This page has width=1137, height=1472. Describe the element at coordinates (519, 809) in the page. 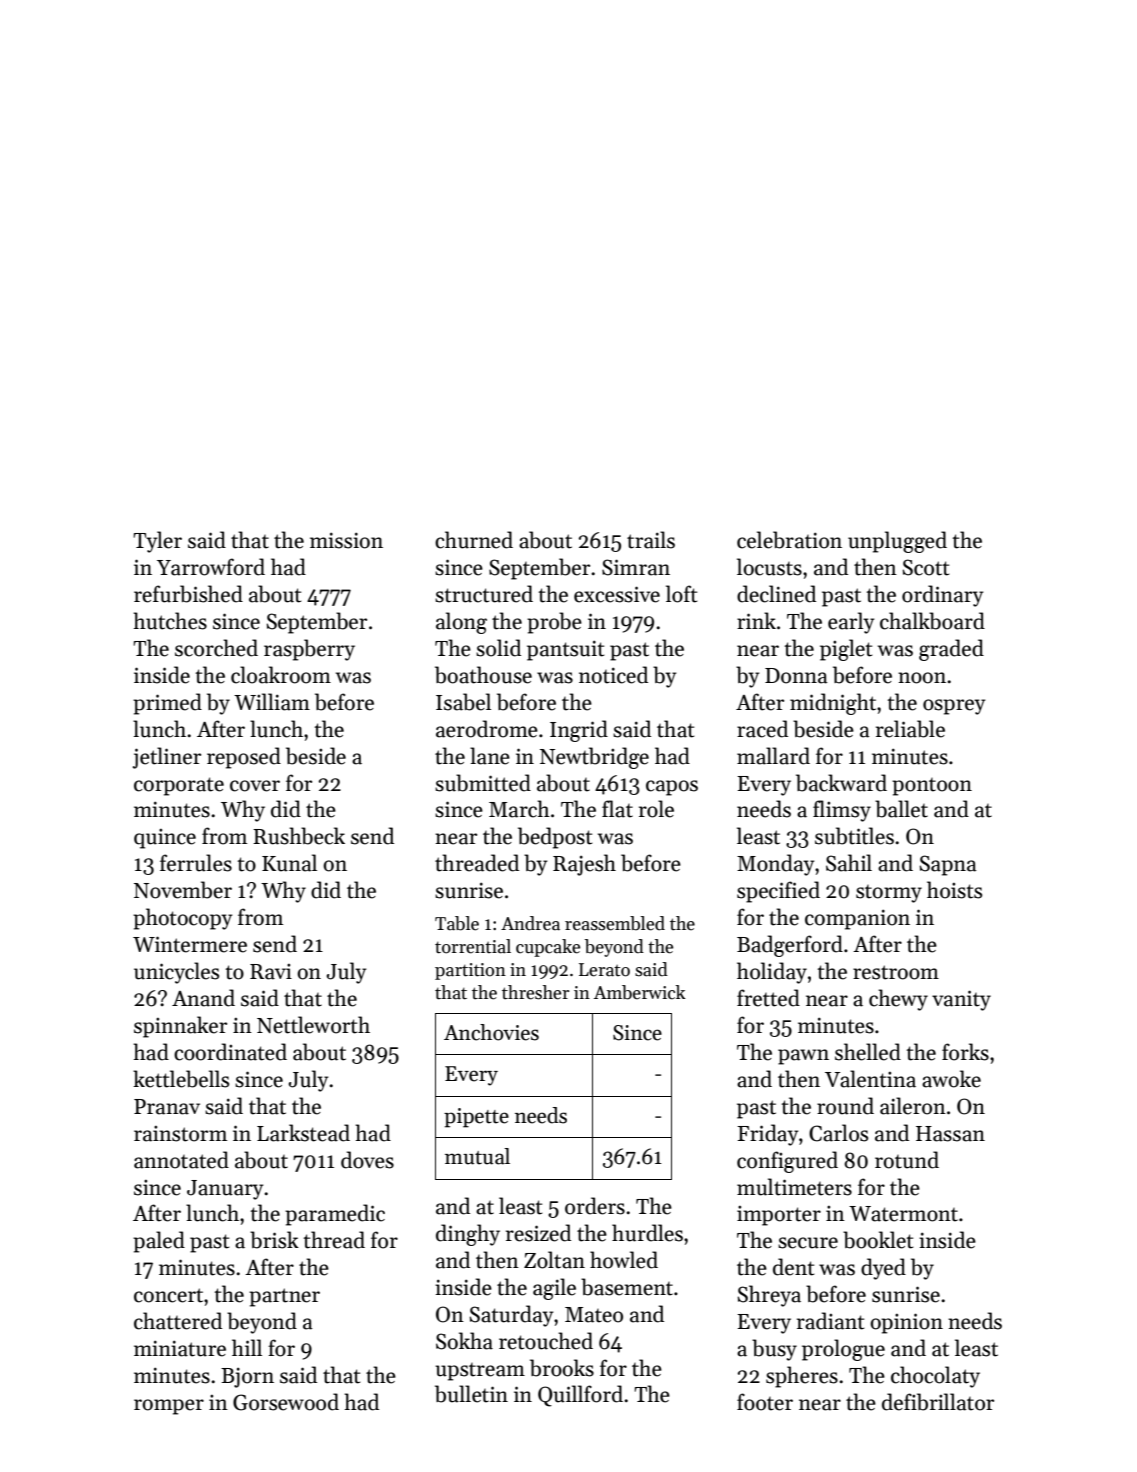

I see `March` at that location.
